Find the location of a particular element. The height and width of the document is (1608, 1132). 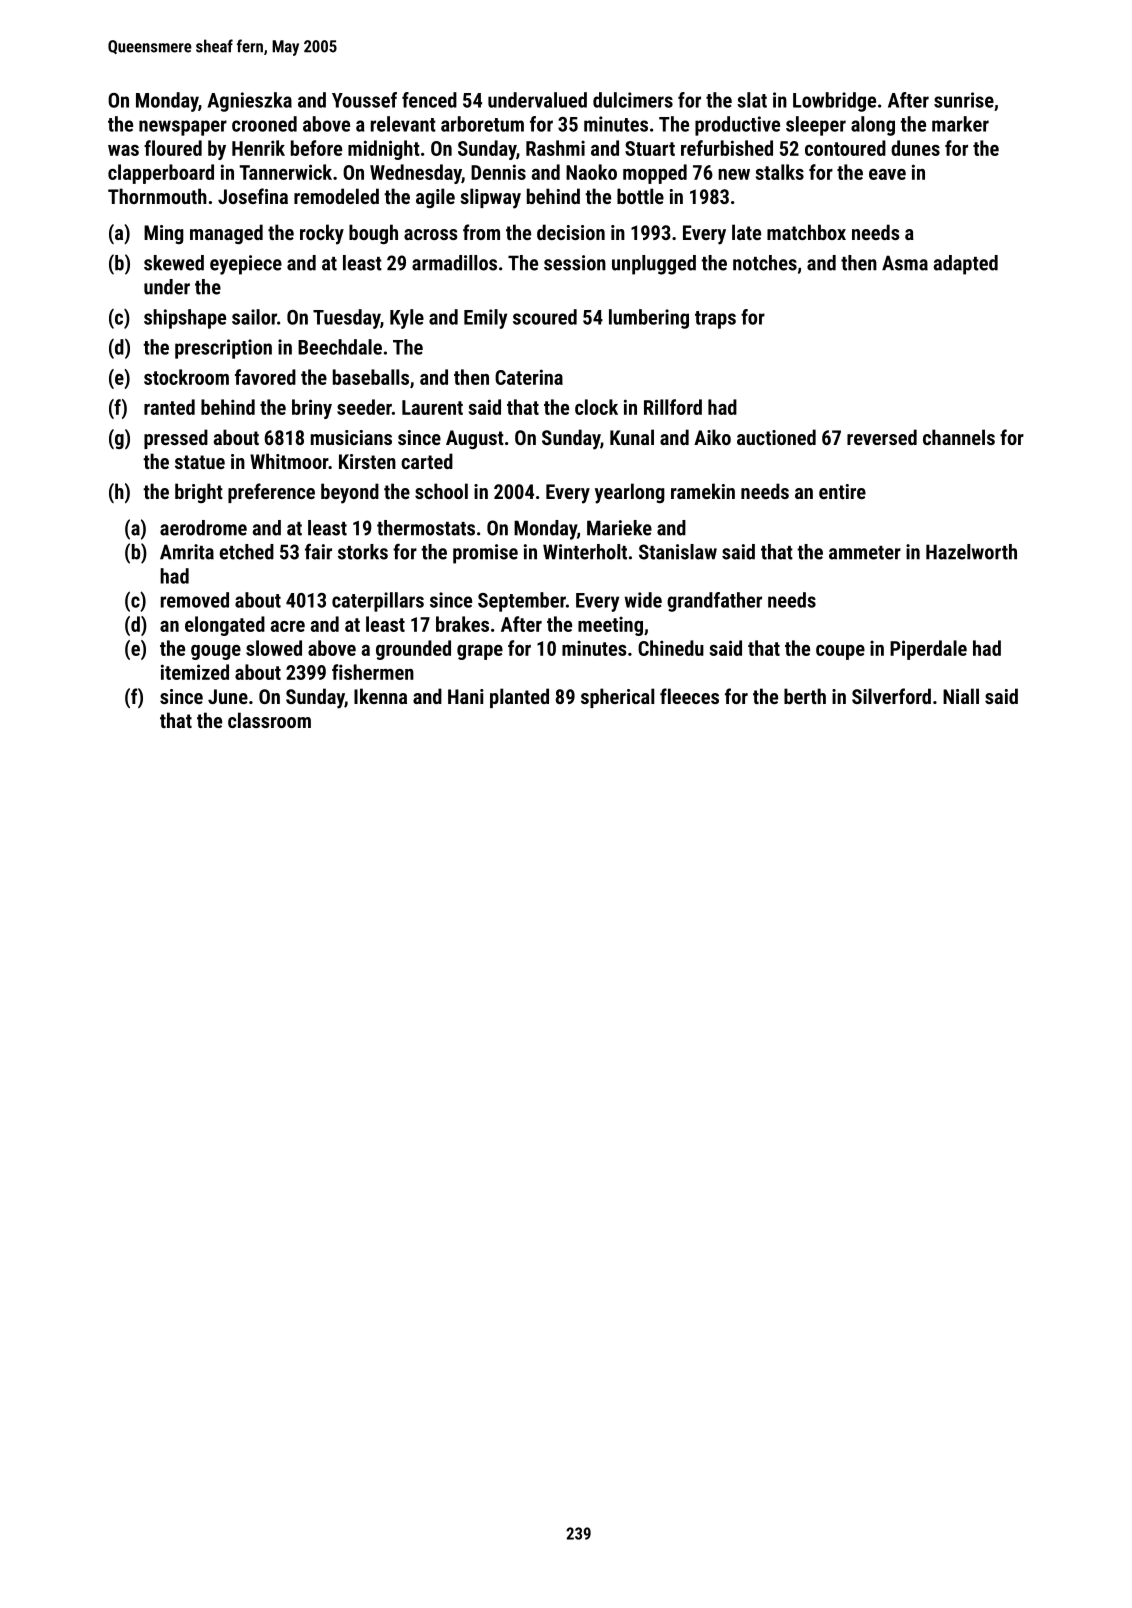

elongated is located at coordinates (225, 626).
